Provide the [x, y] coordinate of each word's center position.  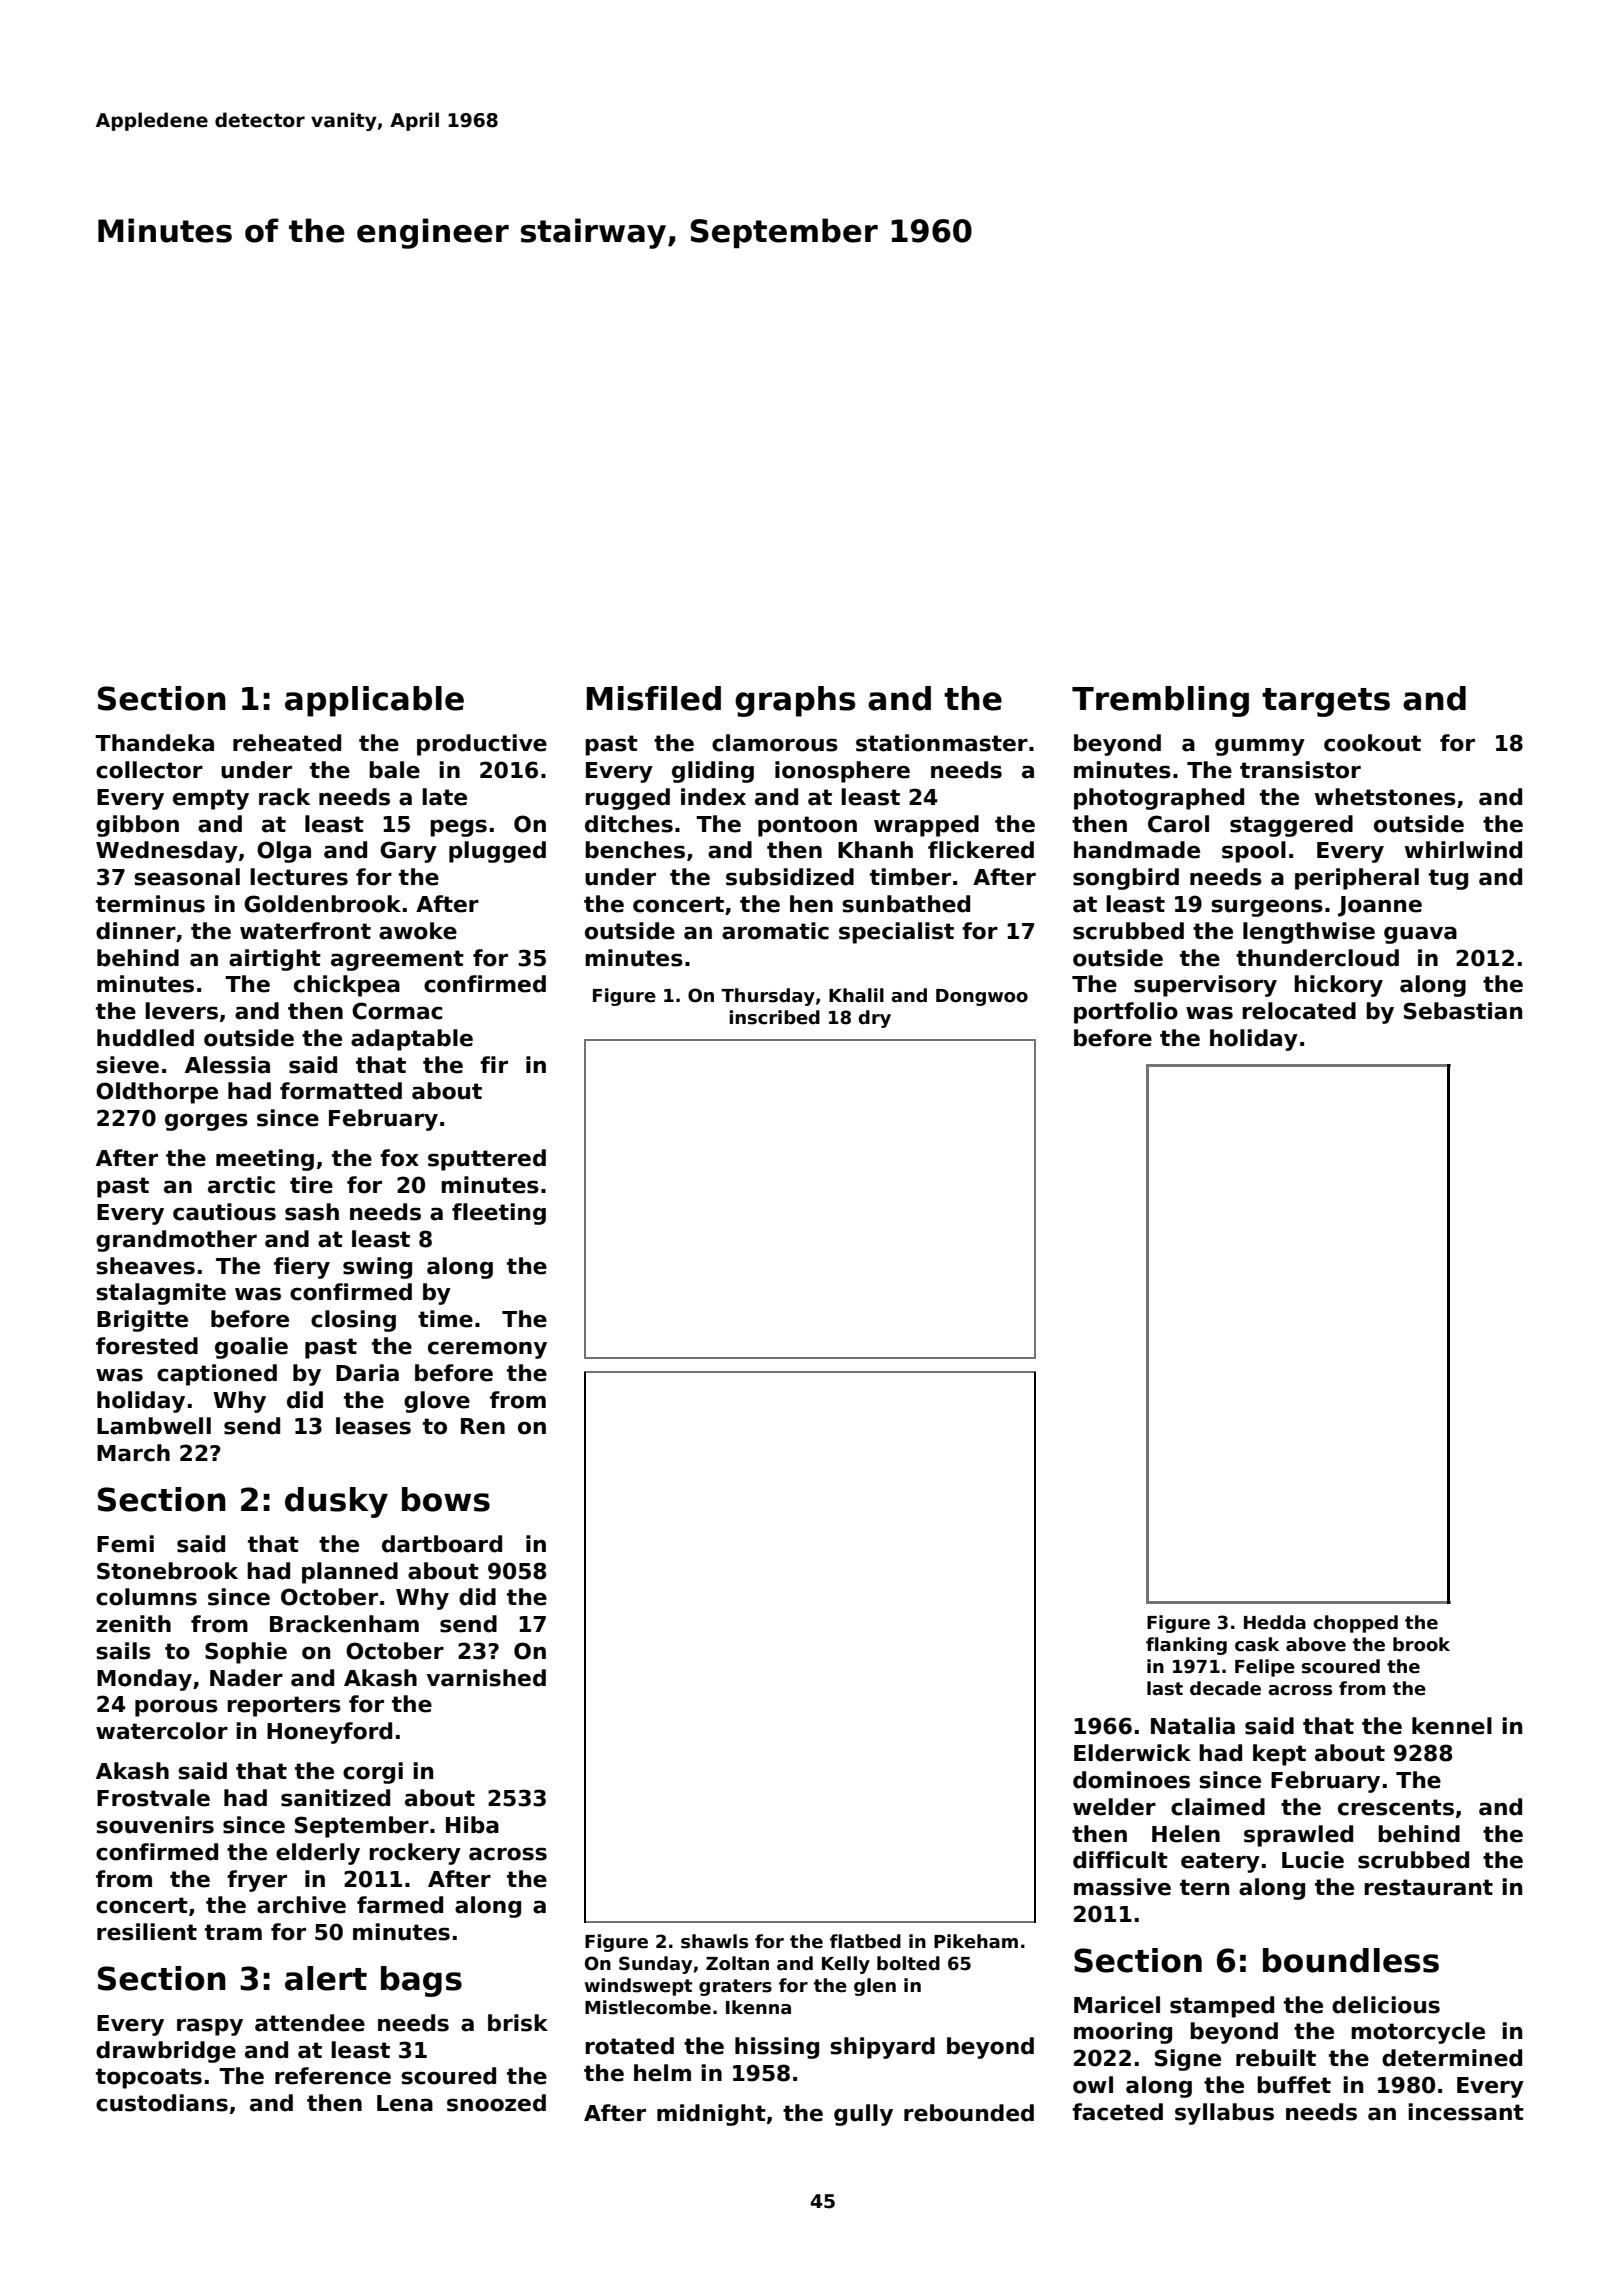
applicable [374, 701]
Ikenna [758, 2007]
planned [350, 1573]
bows [446, 1499]
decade [1225, 1688]
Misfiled [654, 698]
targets [1326, 702]
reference [333, 2076]
